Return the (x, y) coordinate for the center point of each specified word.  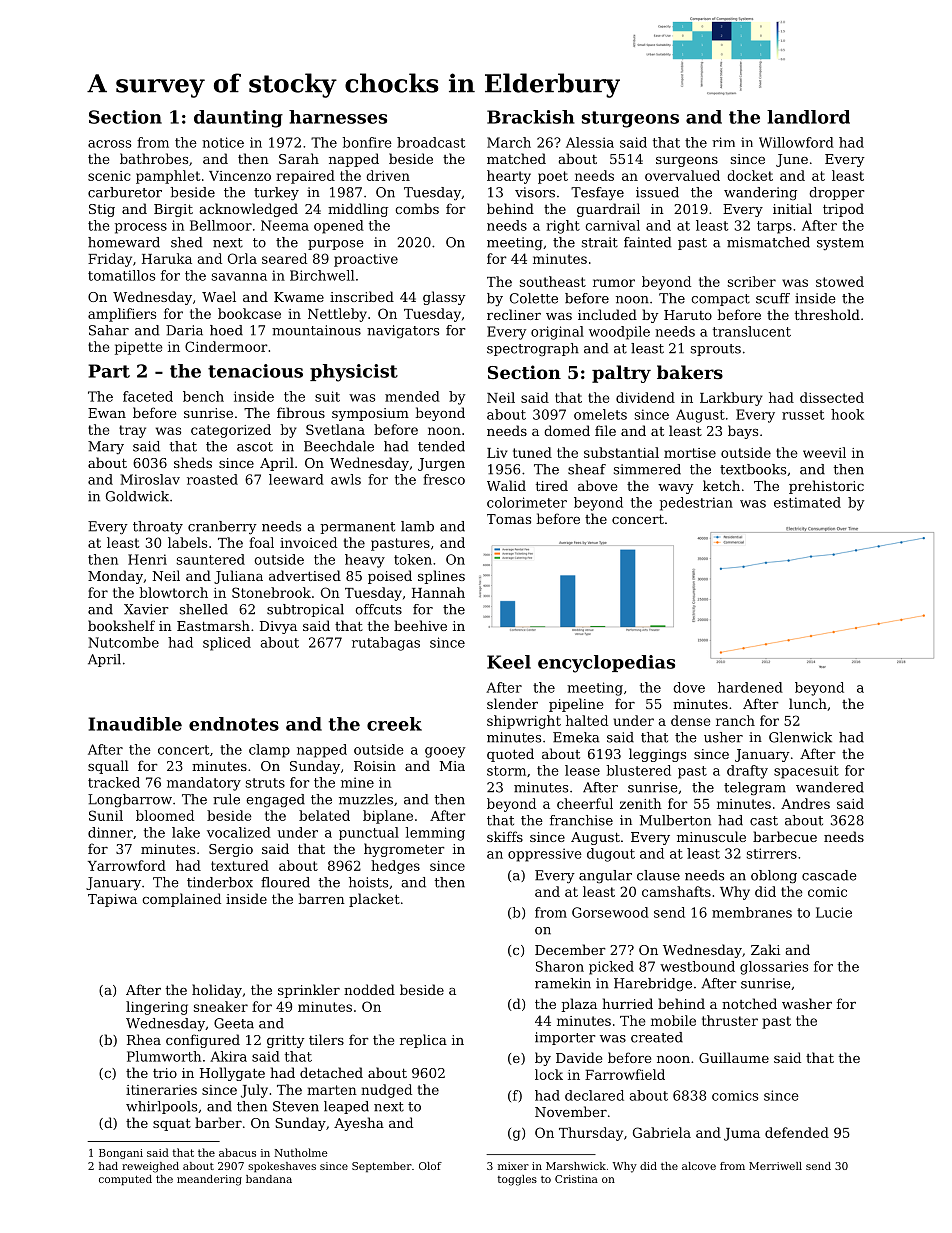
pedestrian (696, 504)
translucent (752, 331)
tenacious (255, 371)
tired (552, 485)
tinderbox (220, 882)
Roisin (375, 766)
